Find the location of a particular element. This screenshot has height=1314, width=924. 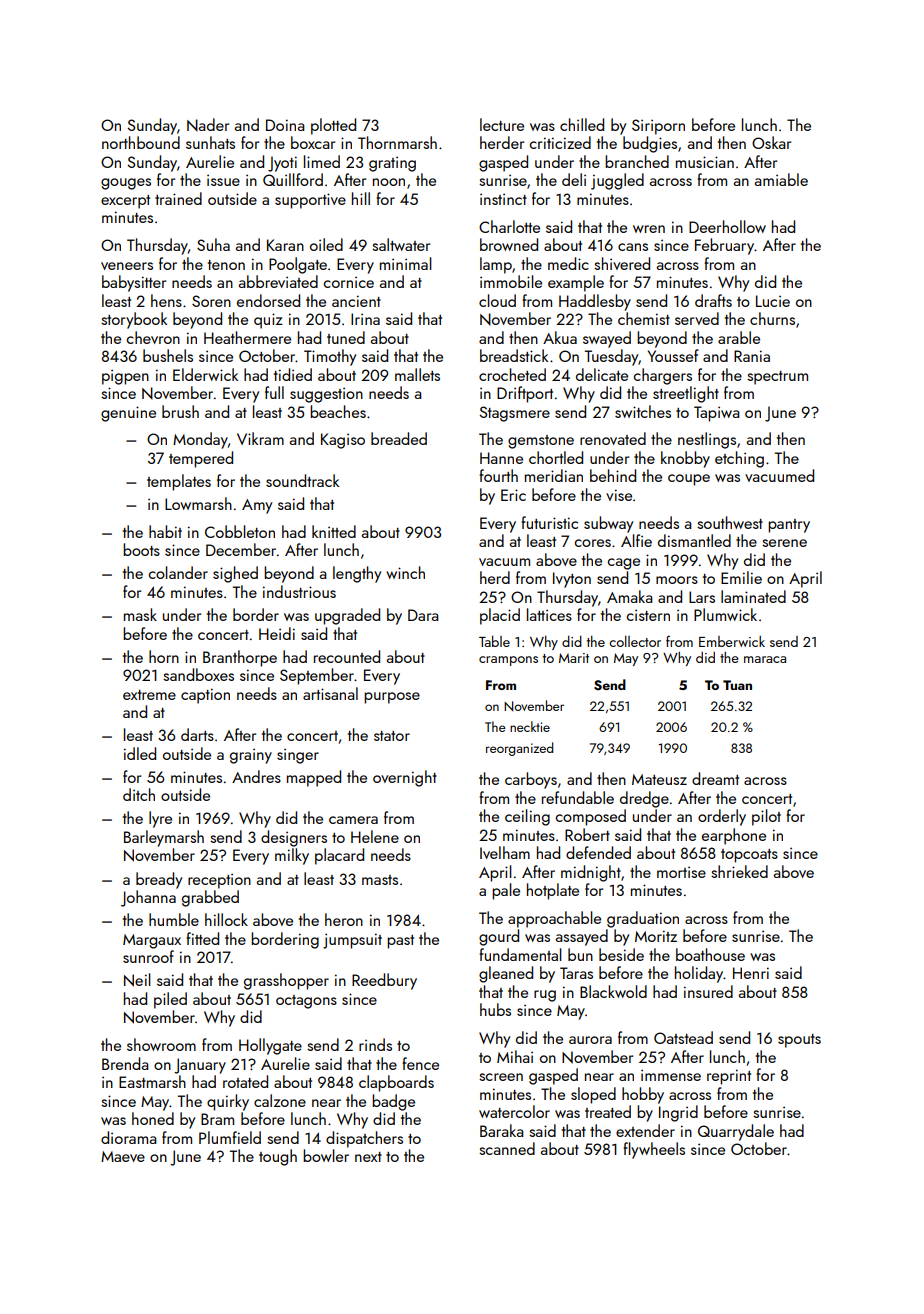

northbound is located at coordinates (141, 142).
